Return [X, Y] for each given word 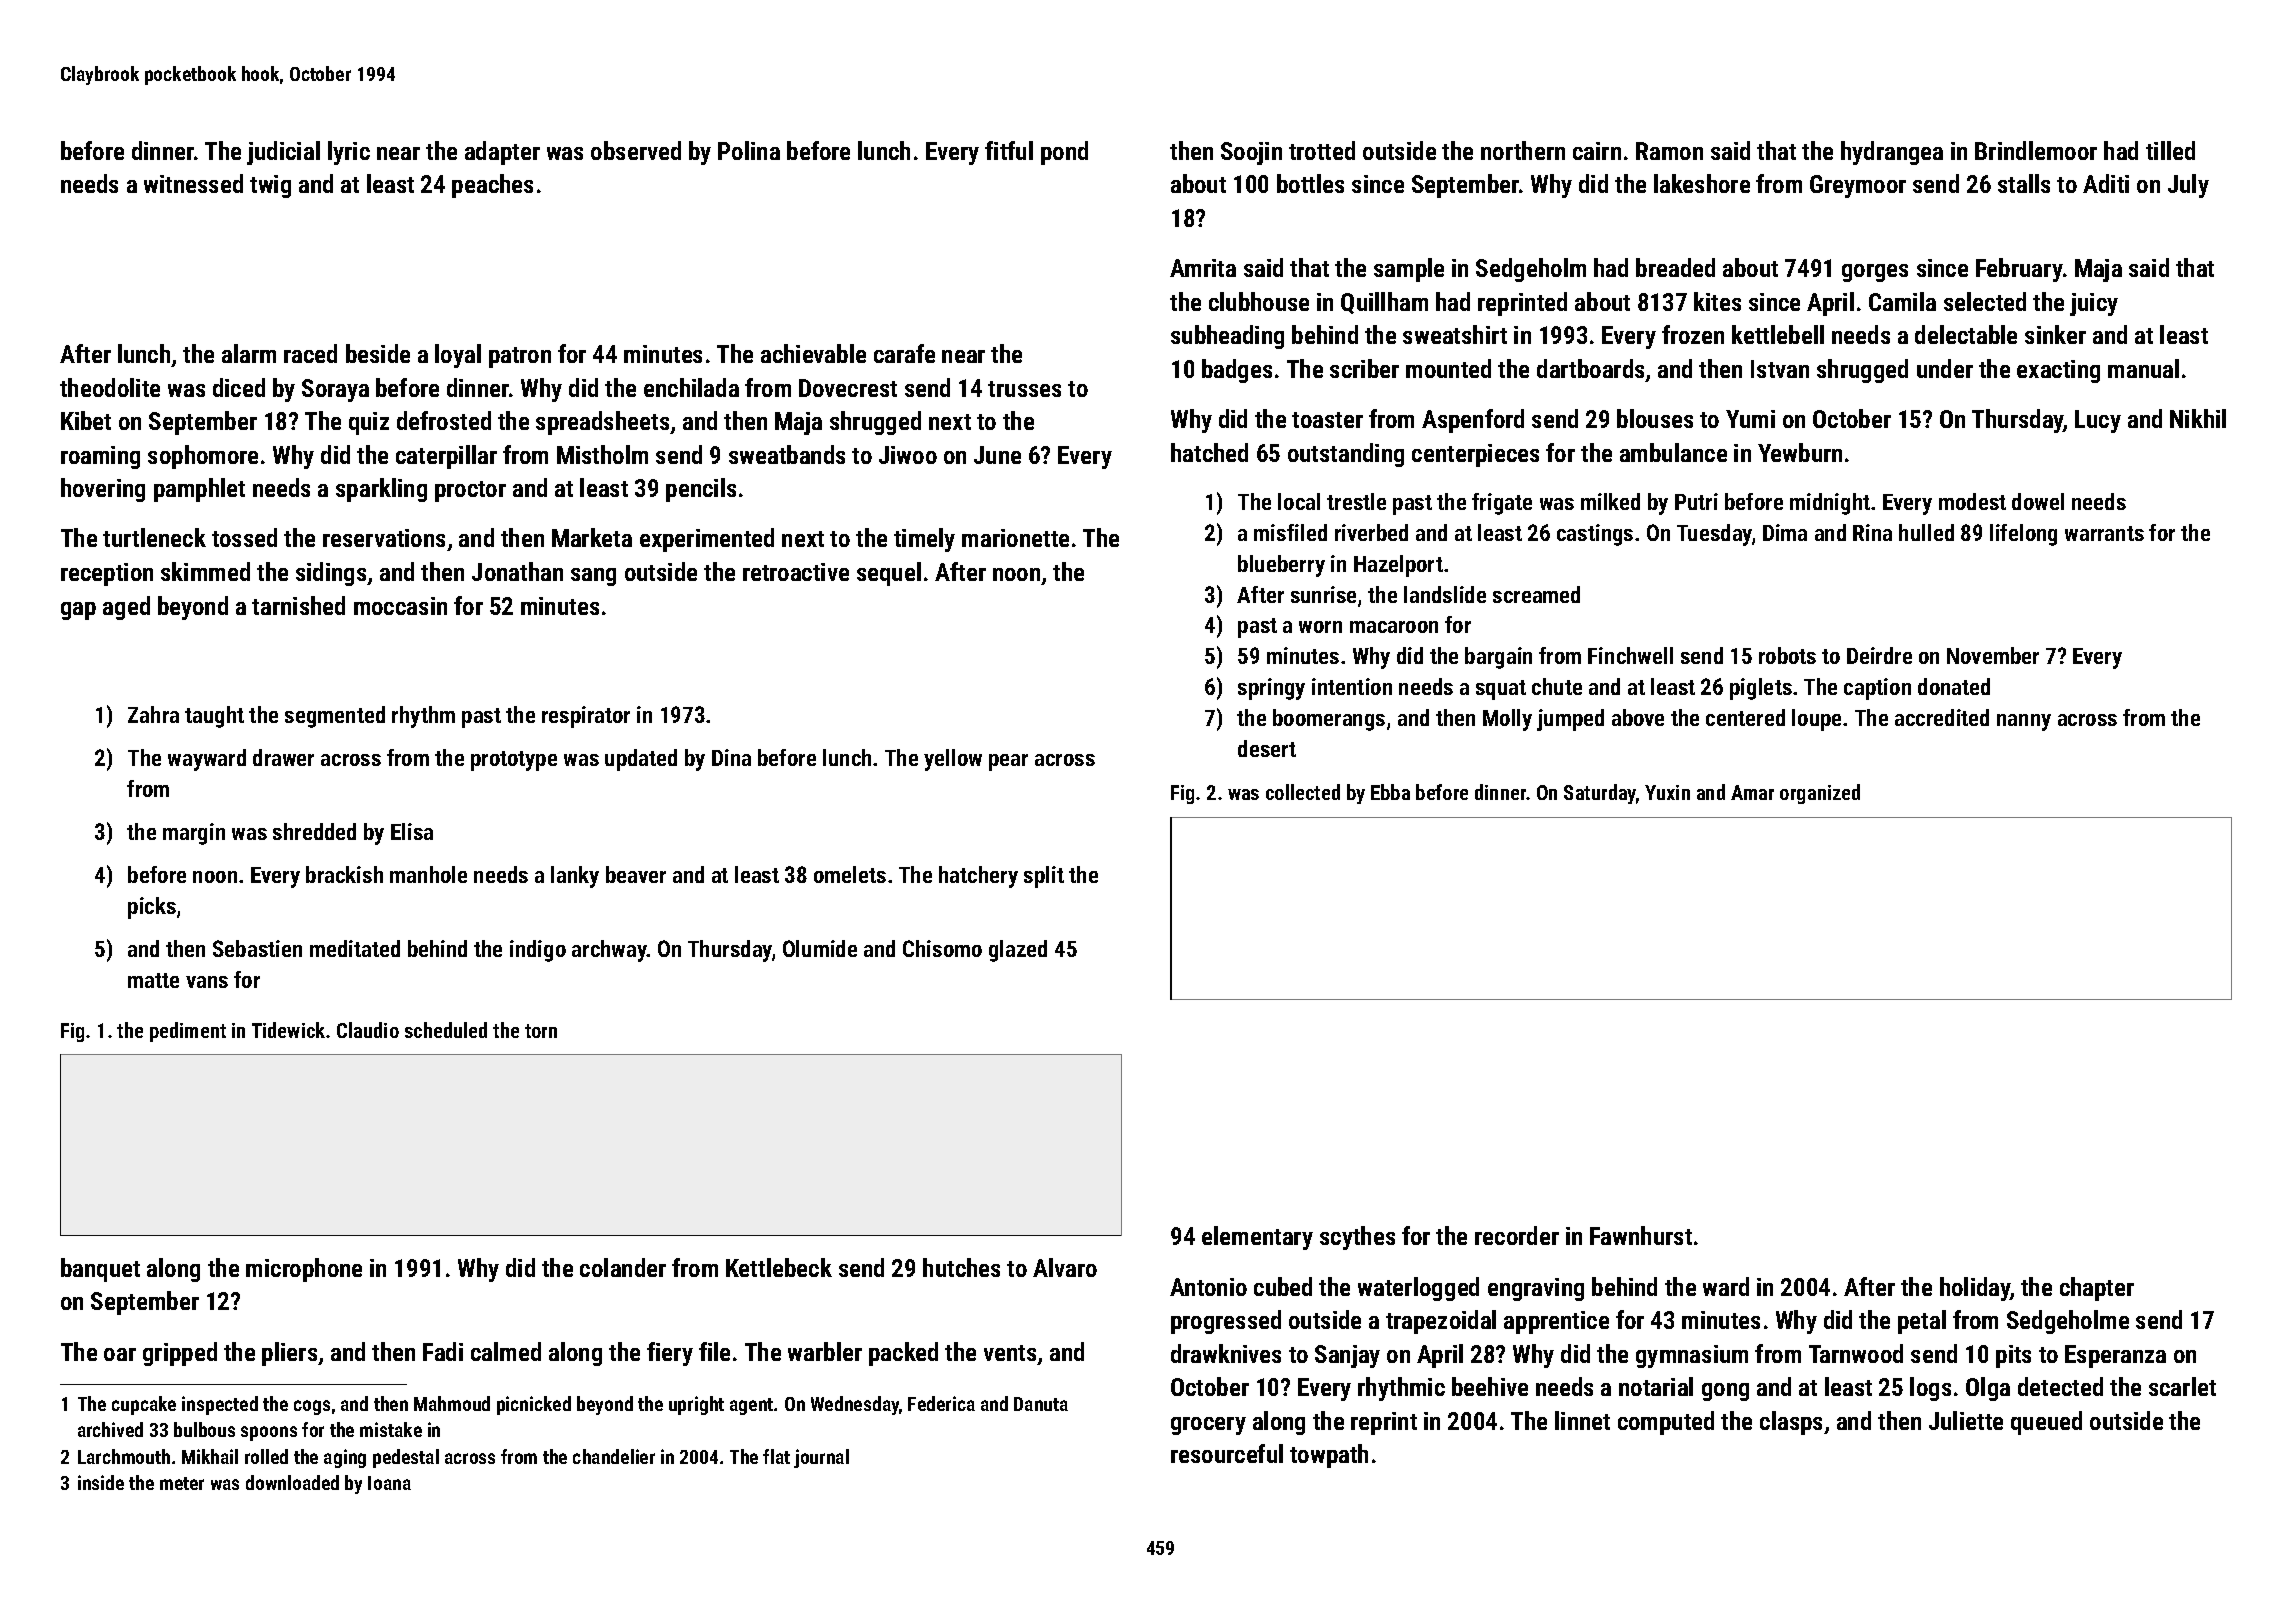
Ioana [389, 1483]
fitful [1009, 150]
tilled [2170, 150]
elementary [1257, 1238]
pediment [188, 1032]
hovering [103, 490]
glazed [1018, 951]
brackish [344, 874]
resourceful [1227, 1453]
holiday [1975, 1289]
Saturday [1600, 794]
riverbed [1371, 532]
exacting [2058, 371]
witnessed [193, 183]
